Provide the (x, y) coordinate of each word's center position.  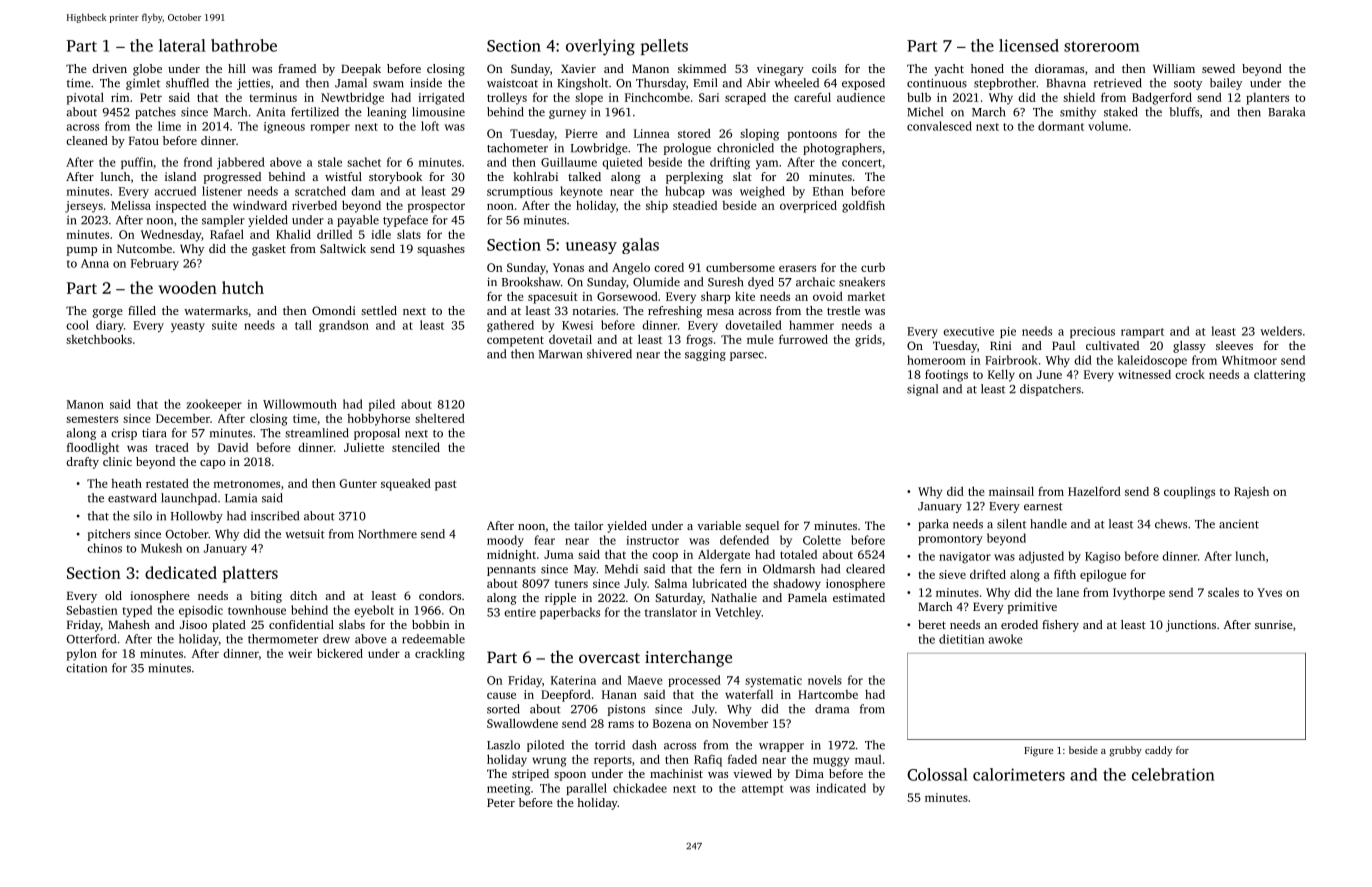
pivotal (85, 98)
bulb (919, 97)
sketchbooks (99, 339)
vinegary (780, 70)
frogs (699, 340)
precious (1092, 332)
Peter (501, 802)
